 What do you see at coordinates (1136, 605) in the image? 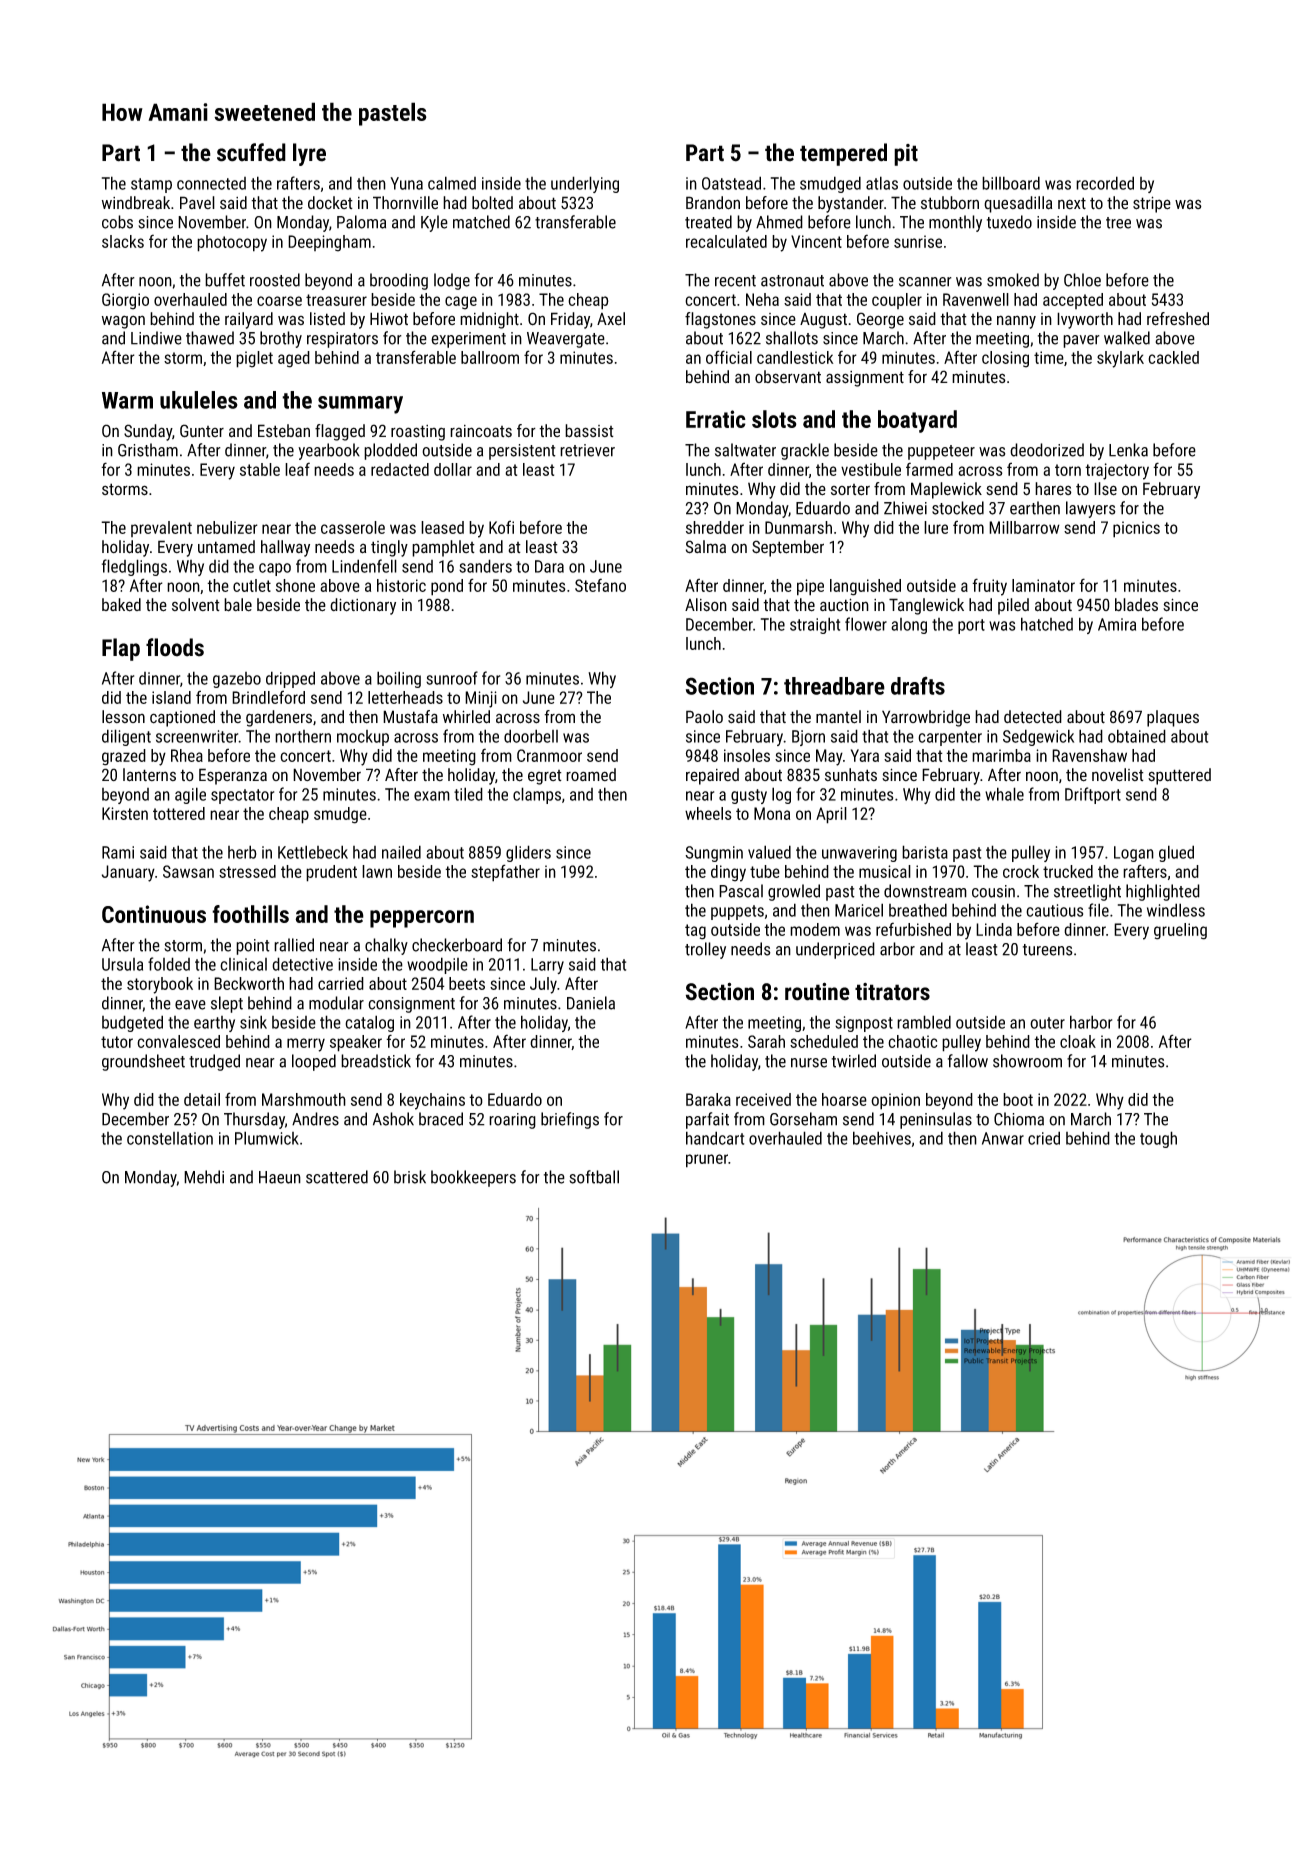
I see `blades` at bounding box center [1136, 605].
